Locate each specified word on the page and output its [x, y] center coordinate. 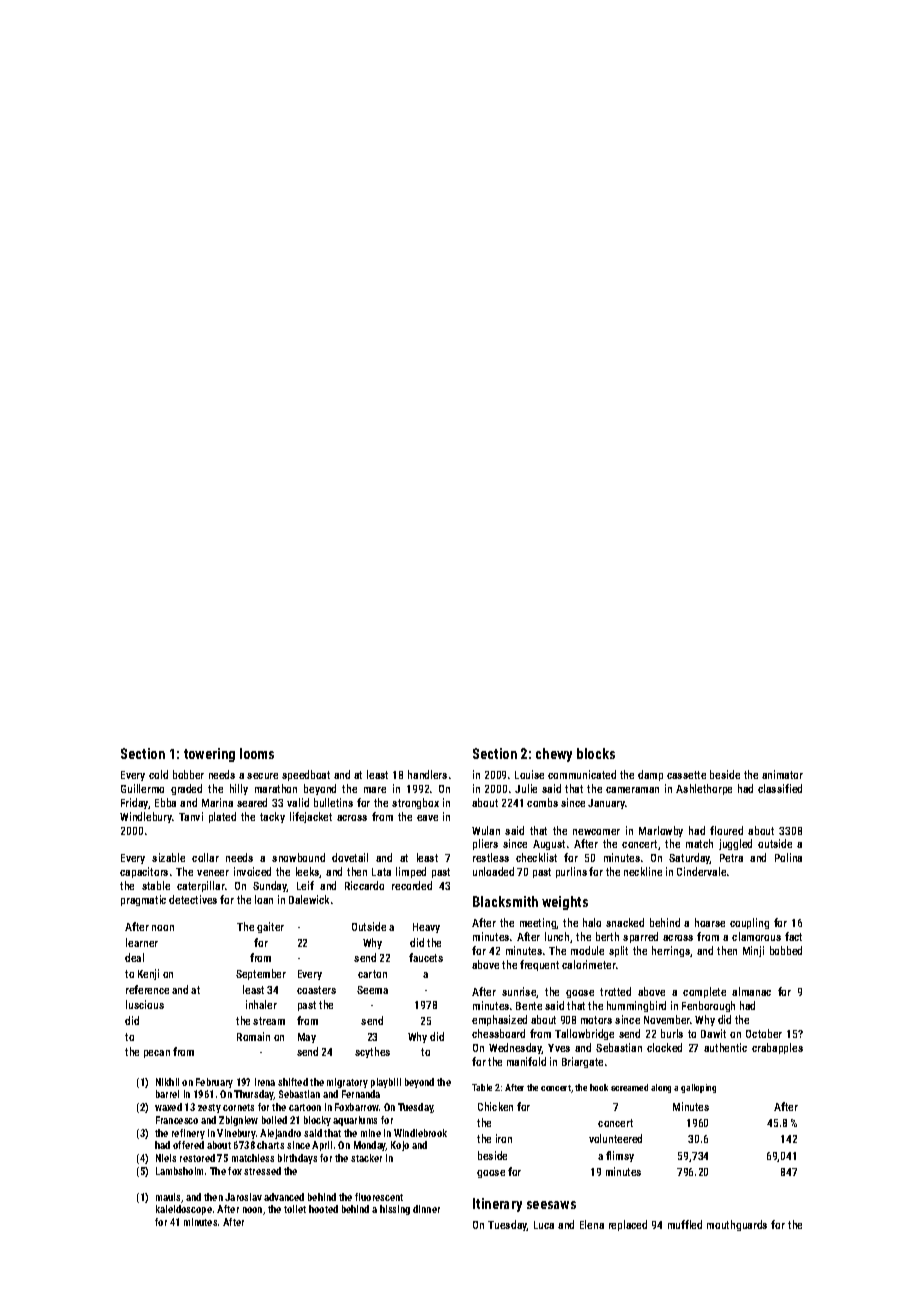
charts [270, 1145]
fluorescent [379, 1197]
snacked [625, 922]
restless [491, 857]
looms [257, 753]
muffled [685, 1224]
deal [134, 957]
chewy [554, 755]
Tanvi [191, 816]
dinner [426, 1209]
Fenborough [708, 1006]
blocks [596, 753]
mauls [168, 1197]
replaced [628, 1225]
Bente [529, 1006]
